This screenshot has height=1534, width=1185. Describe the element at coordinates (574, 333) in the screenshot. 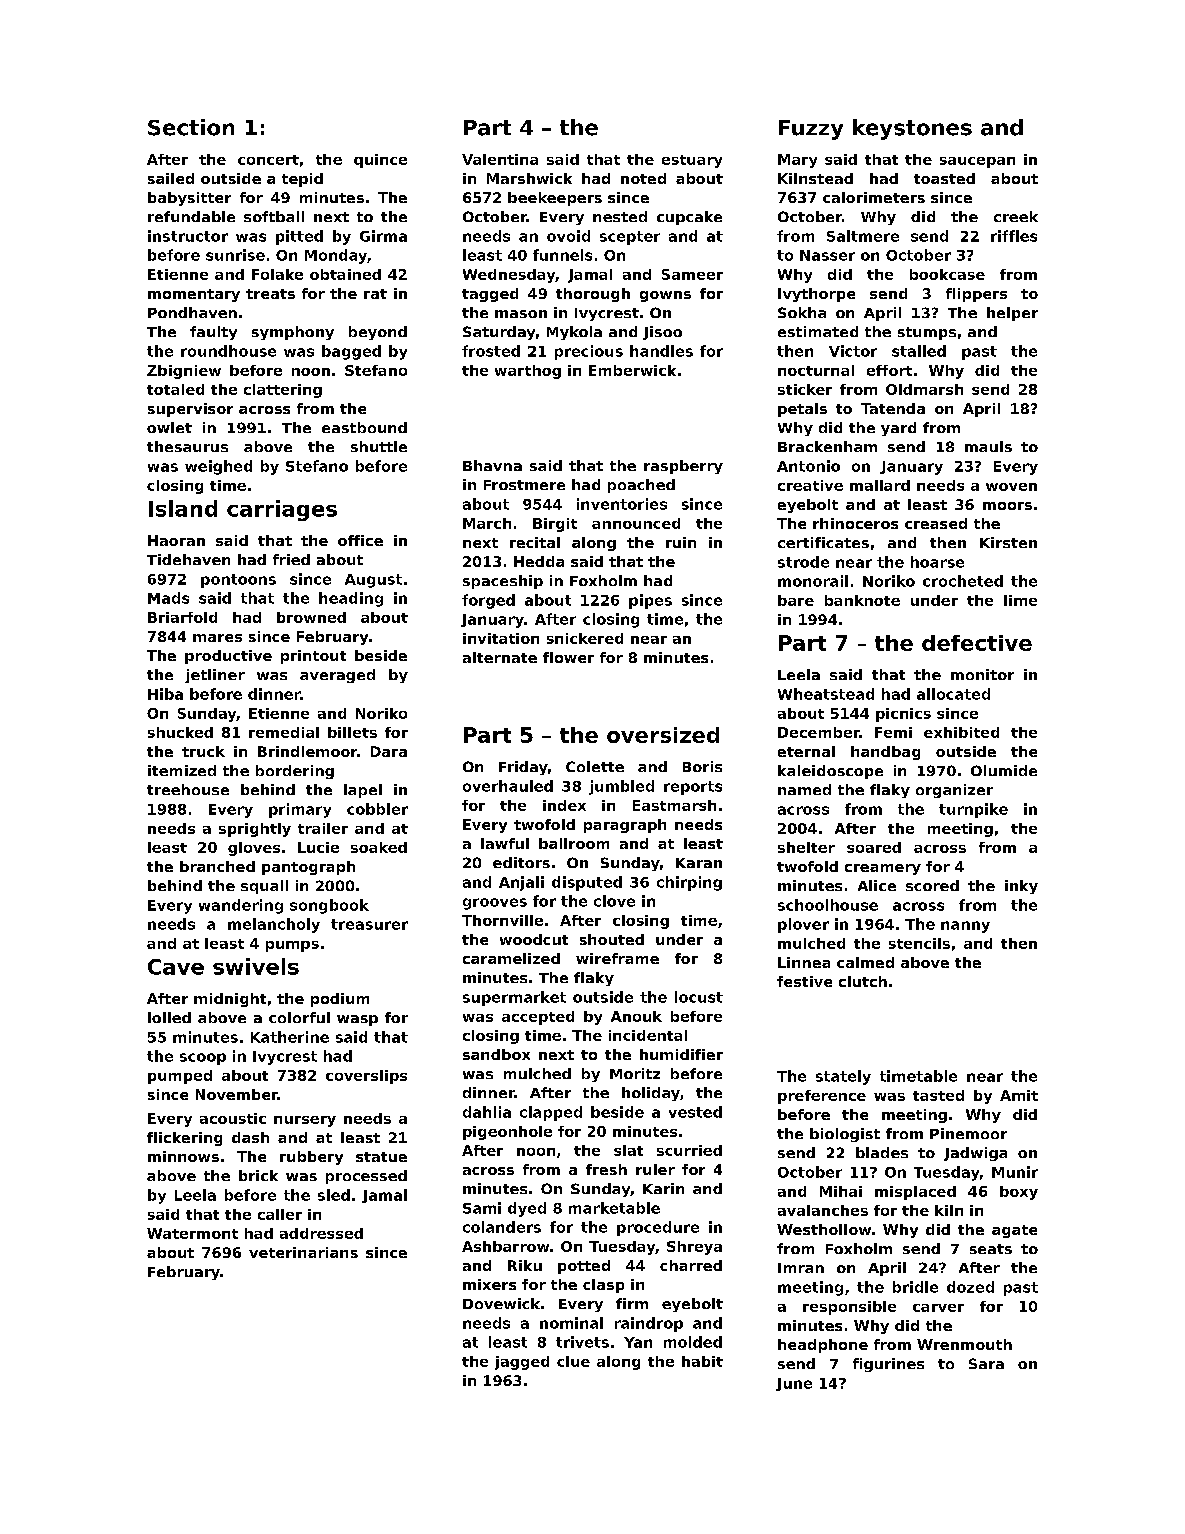

I see `Mykola` at that location.
